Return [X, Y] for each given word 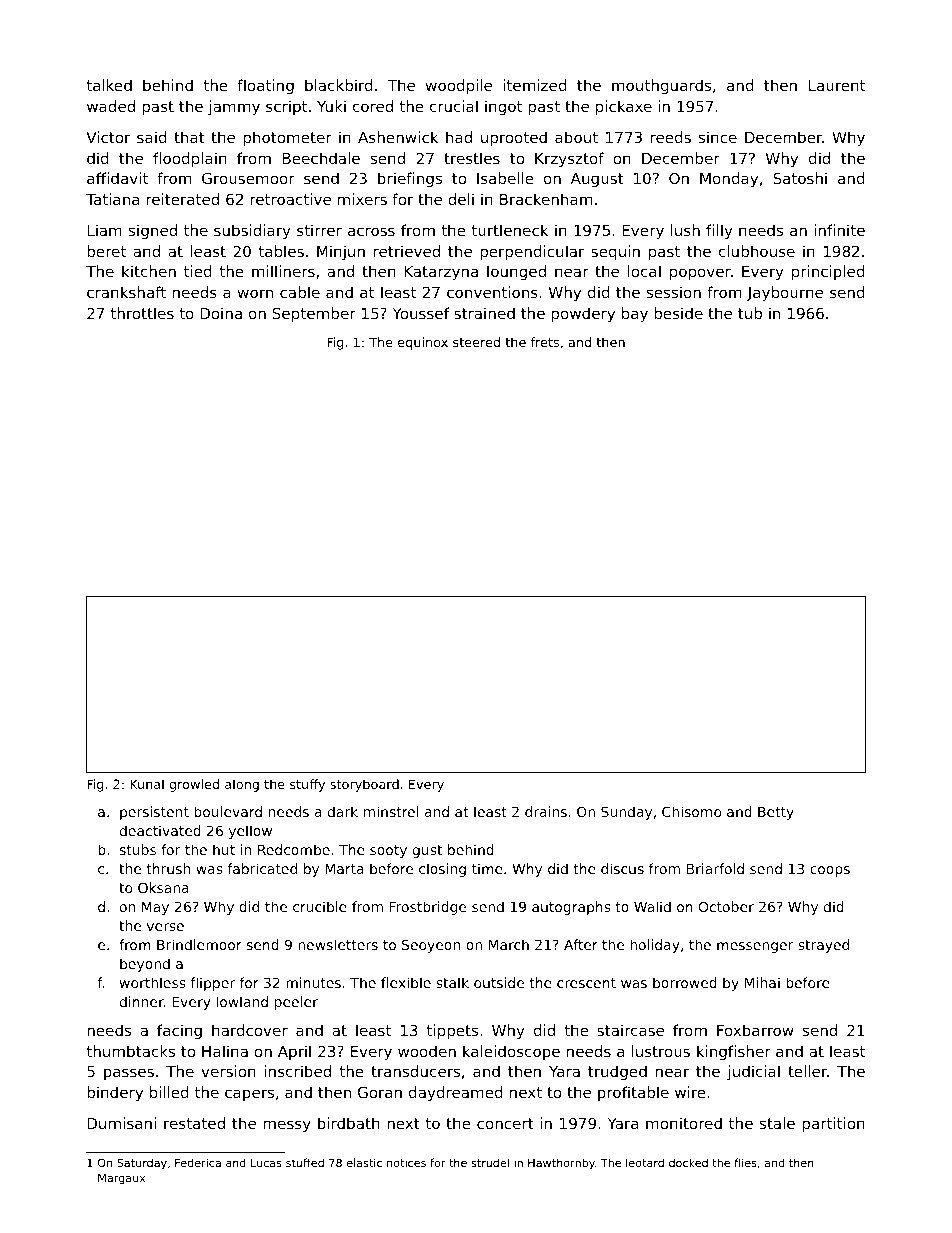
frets [545, 342]
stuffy [307, 785]
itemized [535, 85]
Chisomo [691, 811]
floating [265, 86]
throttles [142, 313]
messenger [755, 947]
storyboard [364, 785]
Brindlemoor [199, 944]
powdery [583, 314]
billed [169, 1092]
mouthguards [661, 86]
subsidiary [252, 231]
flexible [406, 982]
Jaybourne [785, 293]
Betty [776, 813]
